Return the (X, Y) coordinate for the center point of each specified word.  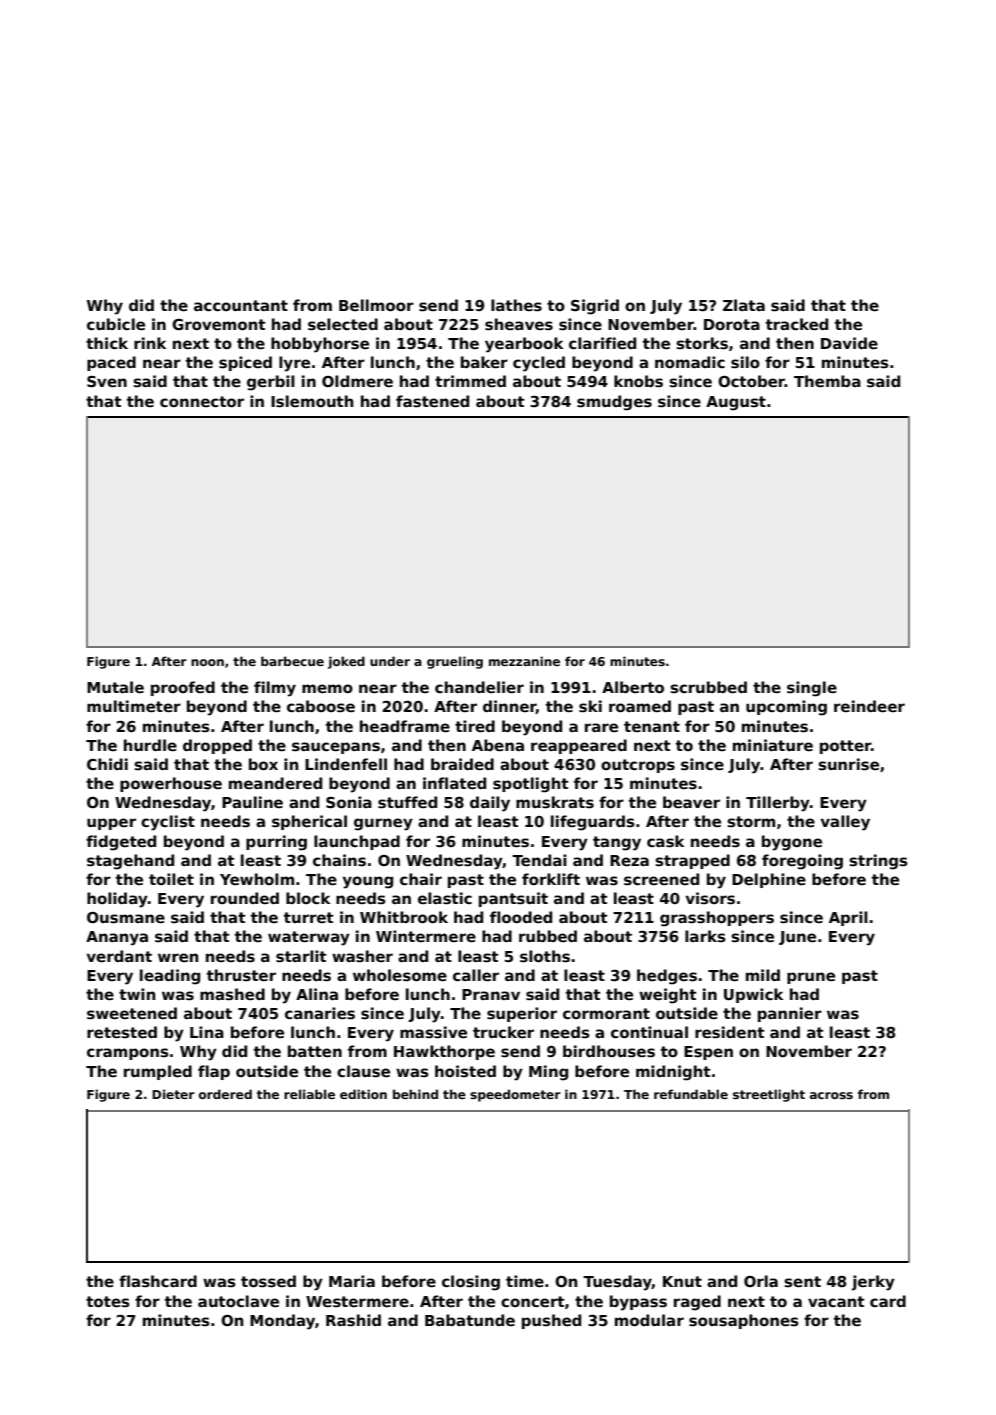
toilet (171, 879)
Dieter (173, 1094)
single (812, 689)
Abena (498, 745)
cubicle (116, 324)
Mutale (115, 687)
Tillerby (778, 804)
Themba (827, 381)
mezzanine (524, 661)
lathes (516, 305)
